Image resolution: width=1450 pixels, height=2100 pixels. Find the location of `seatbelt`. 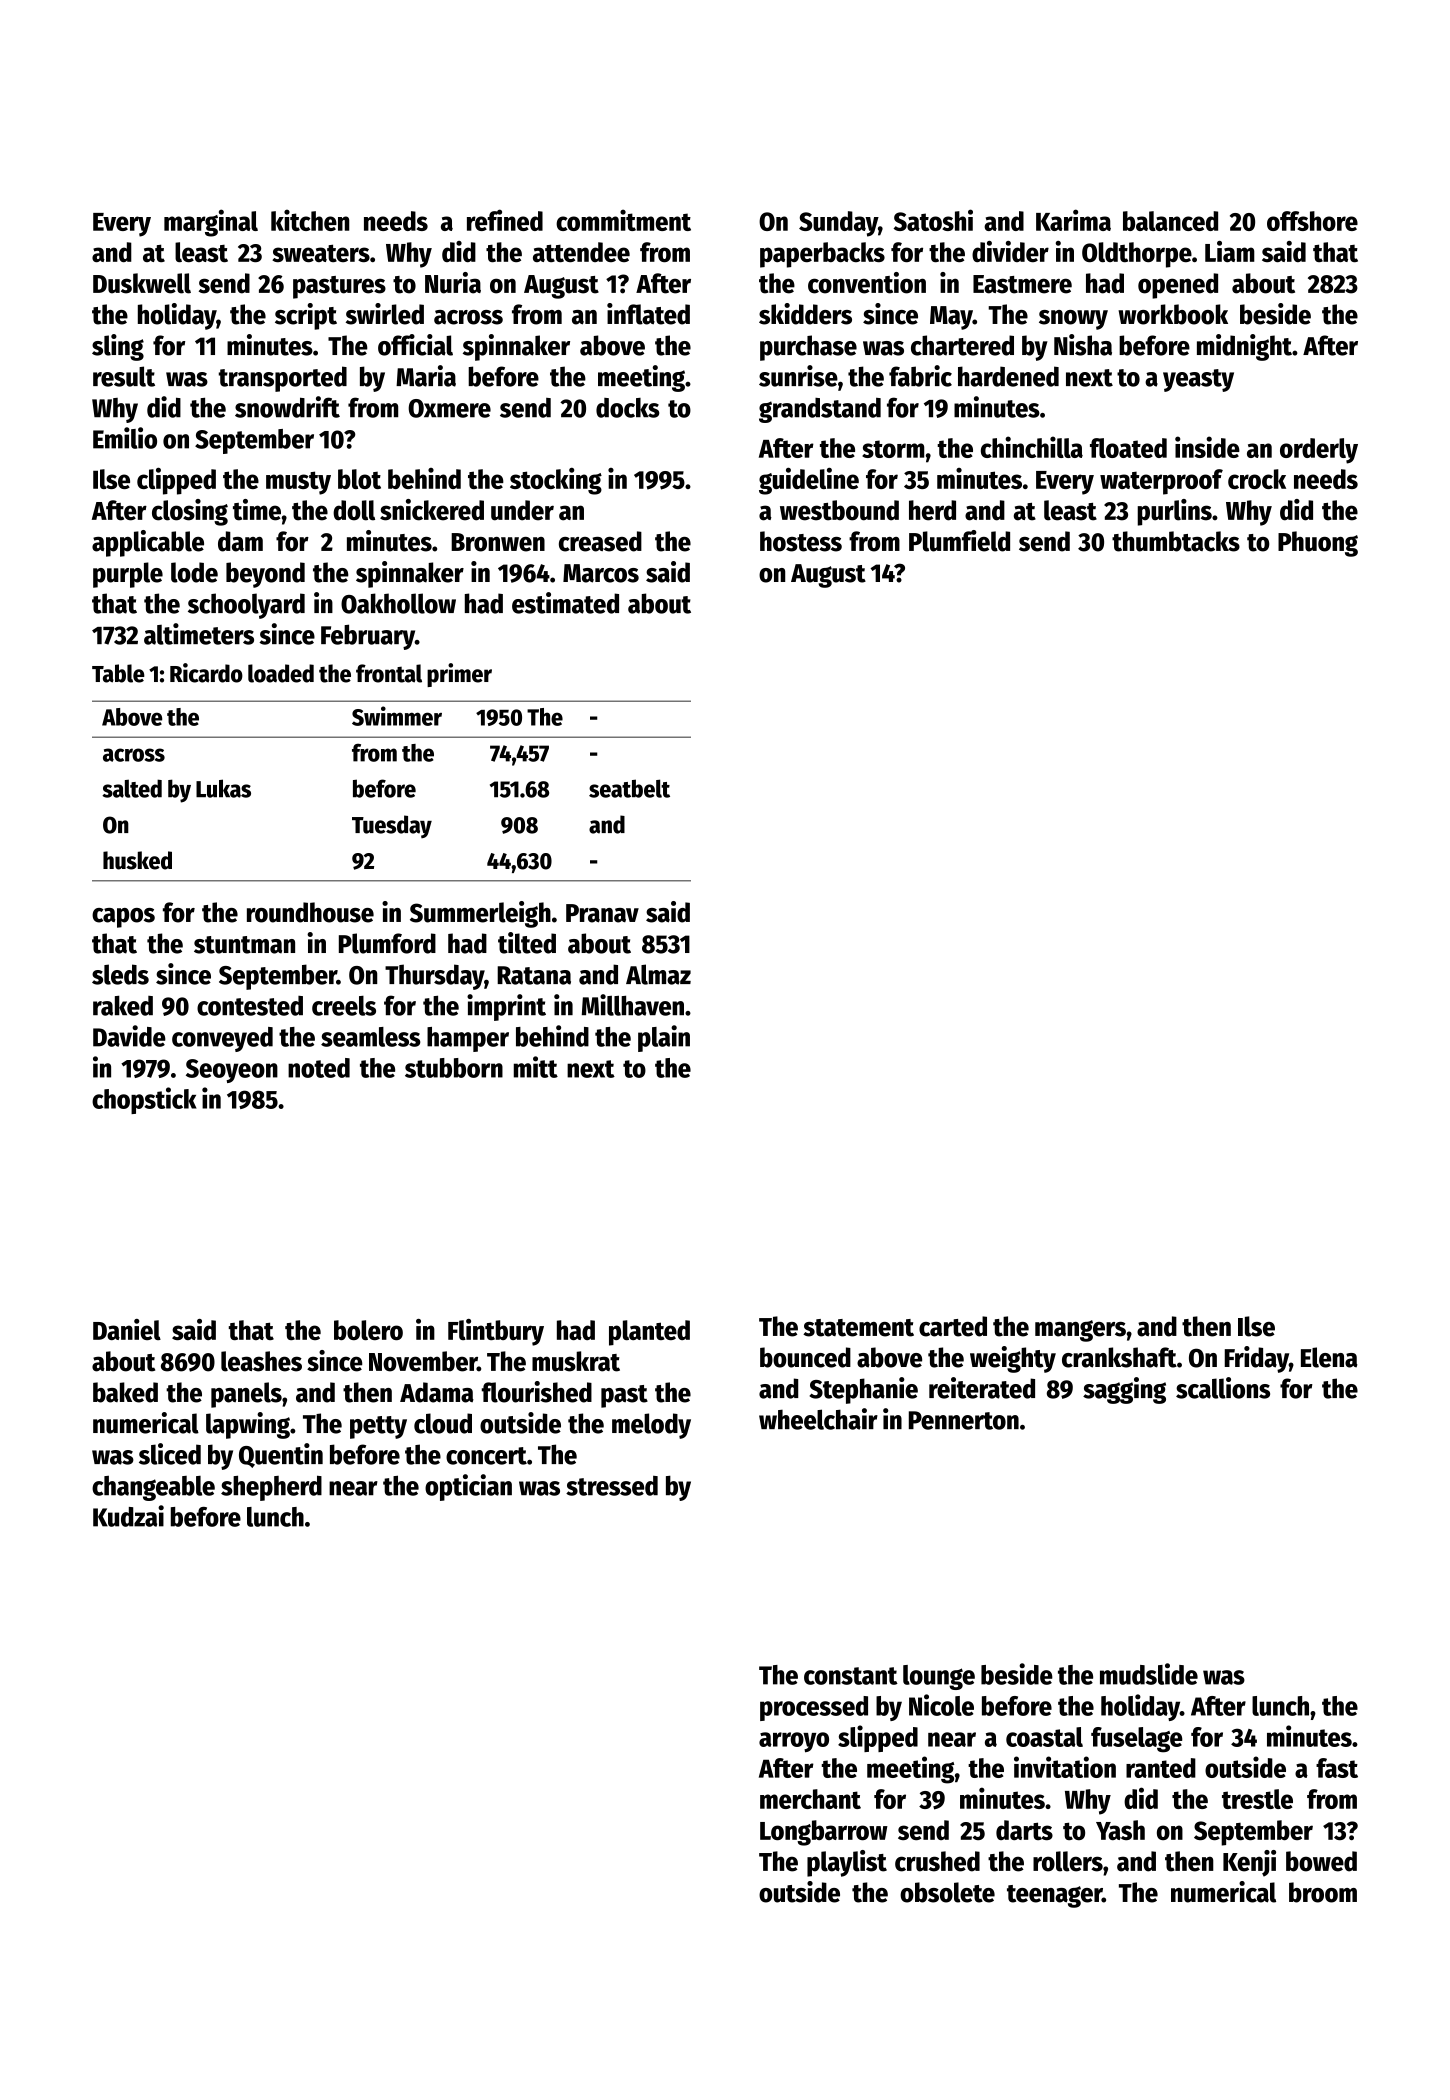

seatbelt is located at coordinates (629, 788).
